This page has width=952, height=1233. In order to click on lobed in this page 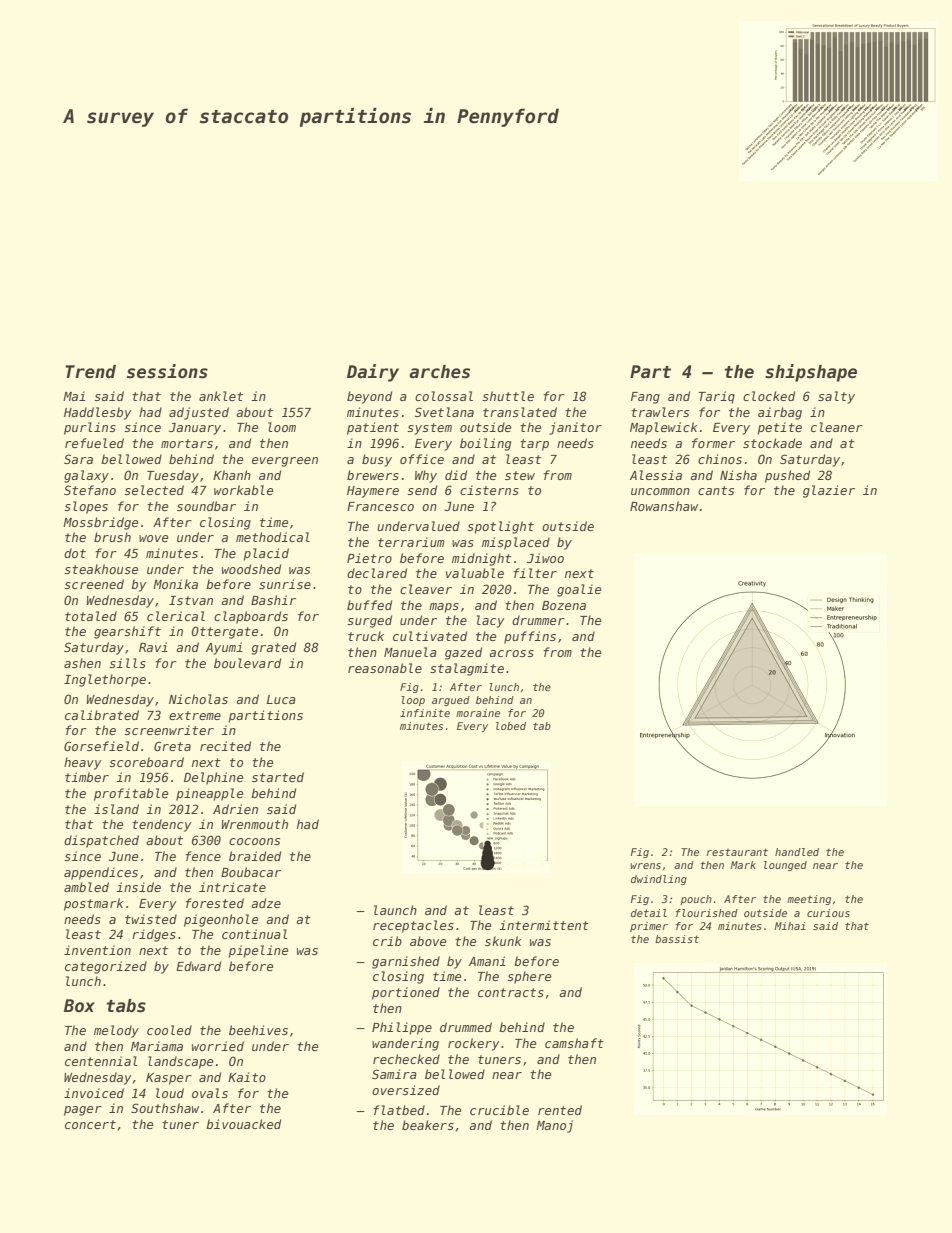, I will do `click(511, 726)`.
